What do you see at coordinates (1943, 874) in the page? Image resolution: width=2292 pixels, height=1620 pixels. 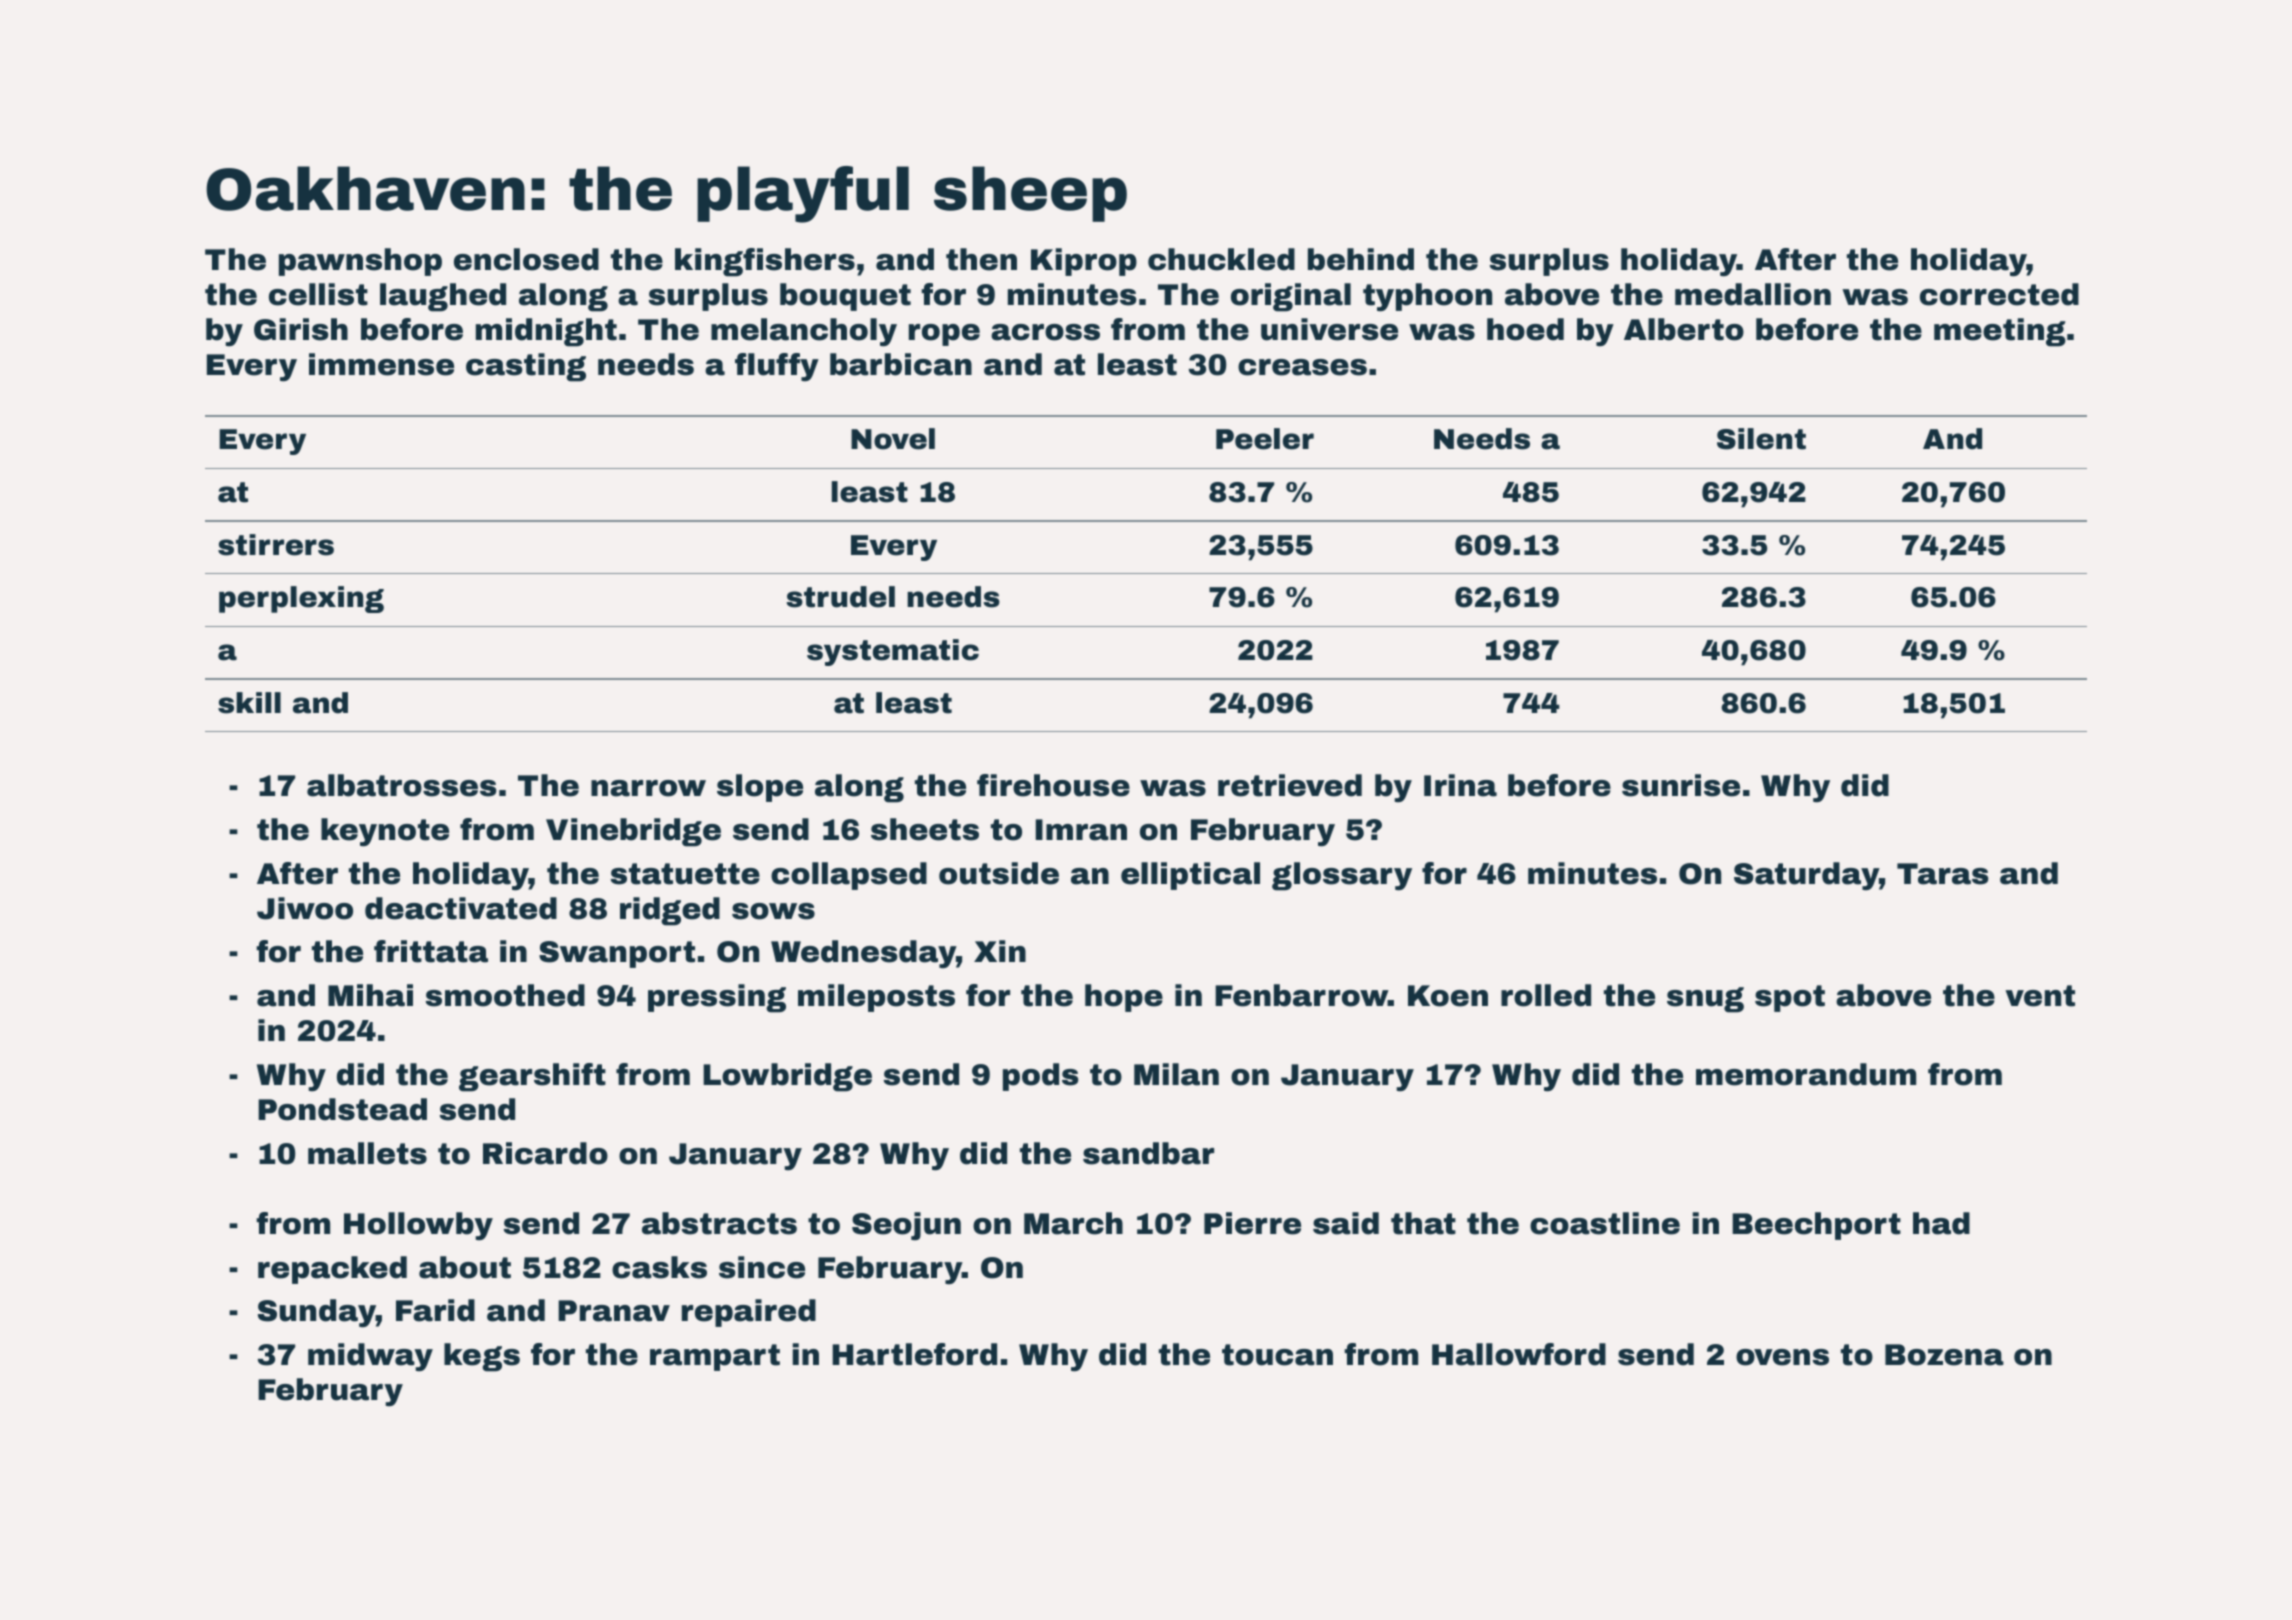 I see `Taras` at bounding box center [1943, 874].
